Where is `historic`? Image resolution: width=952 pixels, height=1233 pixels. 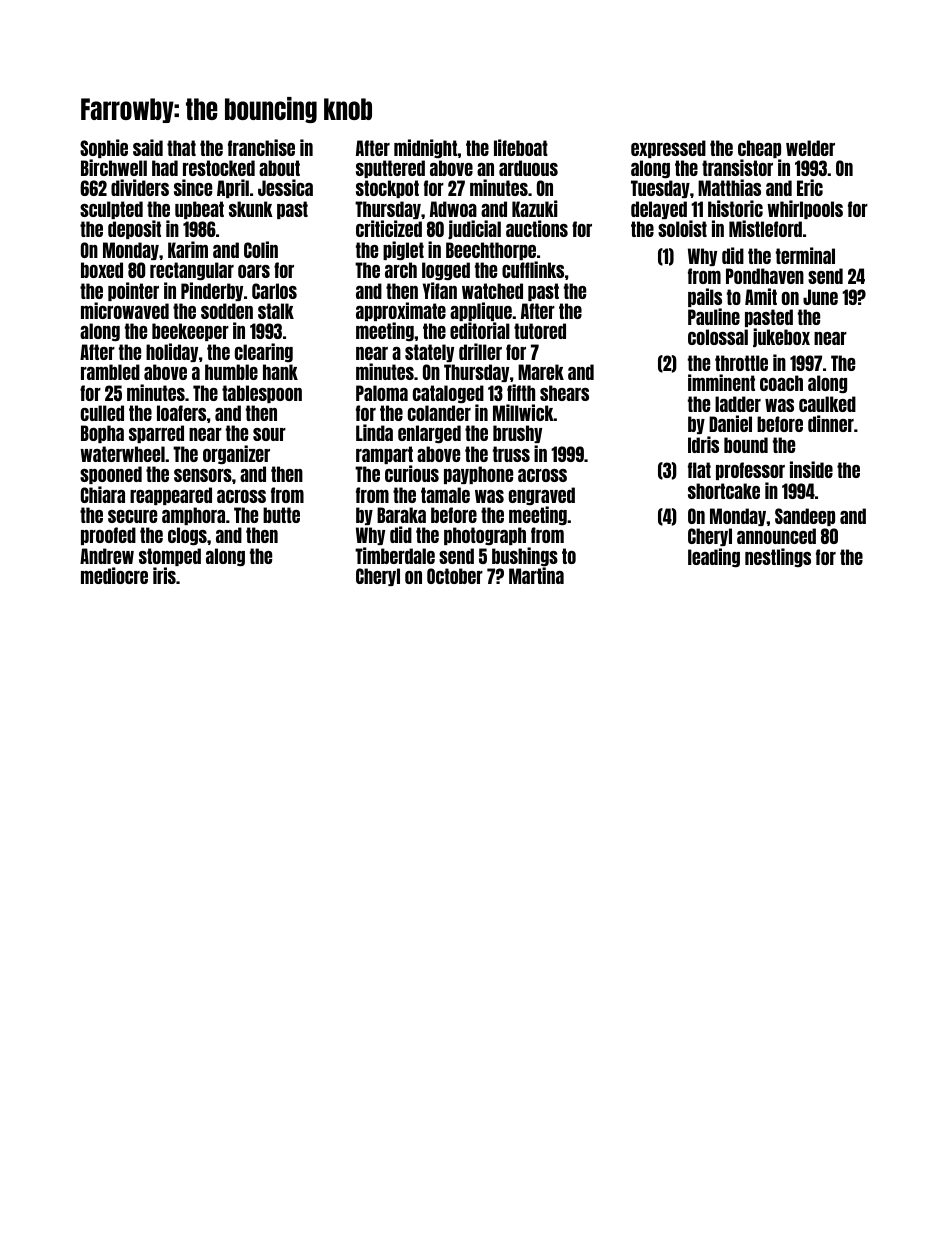 historic is located at coordinates (735, 208).
